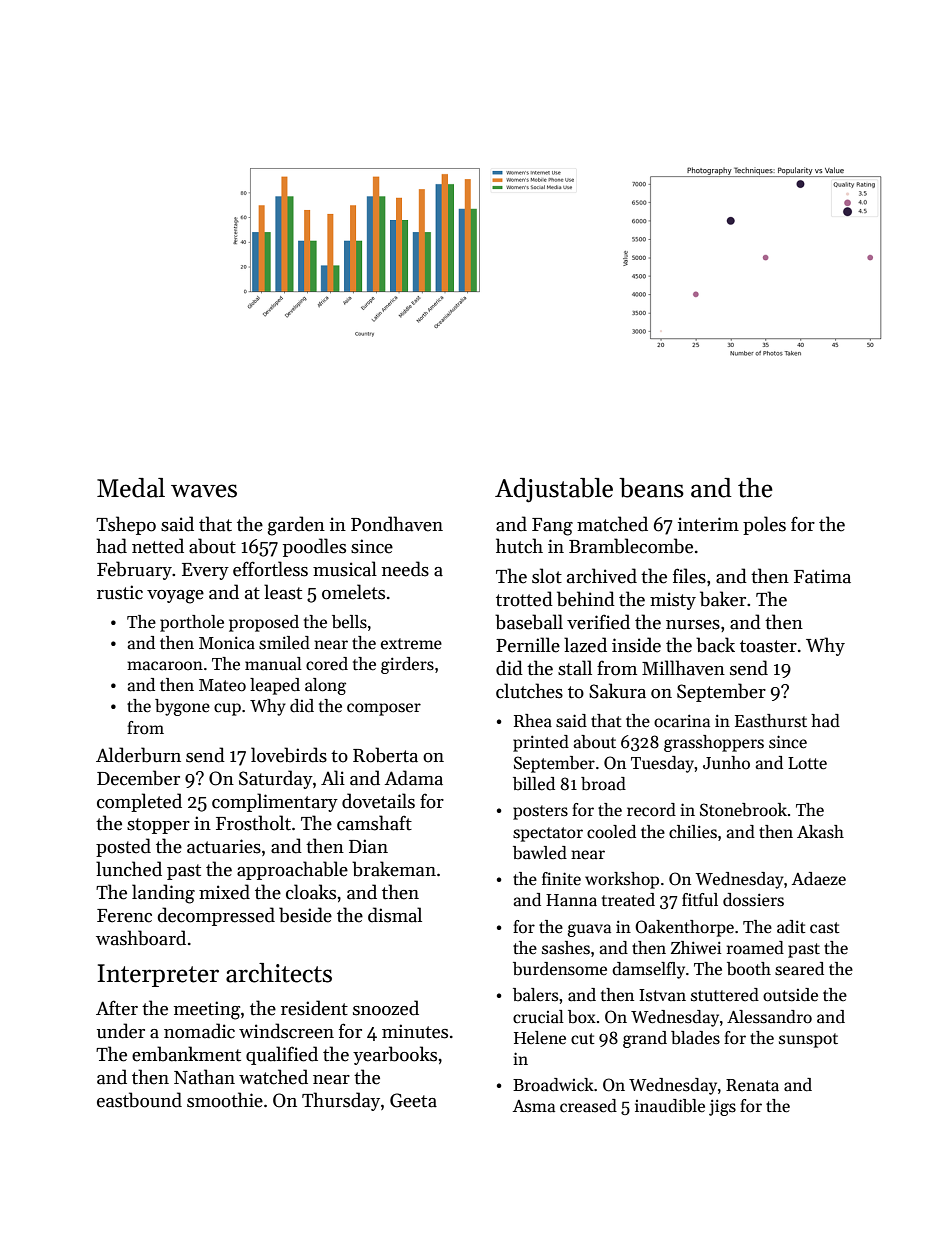 Image resolution: width=952 pixels, height=1233 pixels. I want to click on brakeman, so click(394, 869).
